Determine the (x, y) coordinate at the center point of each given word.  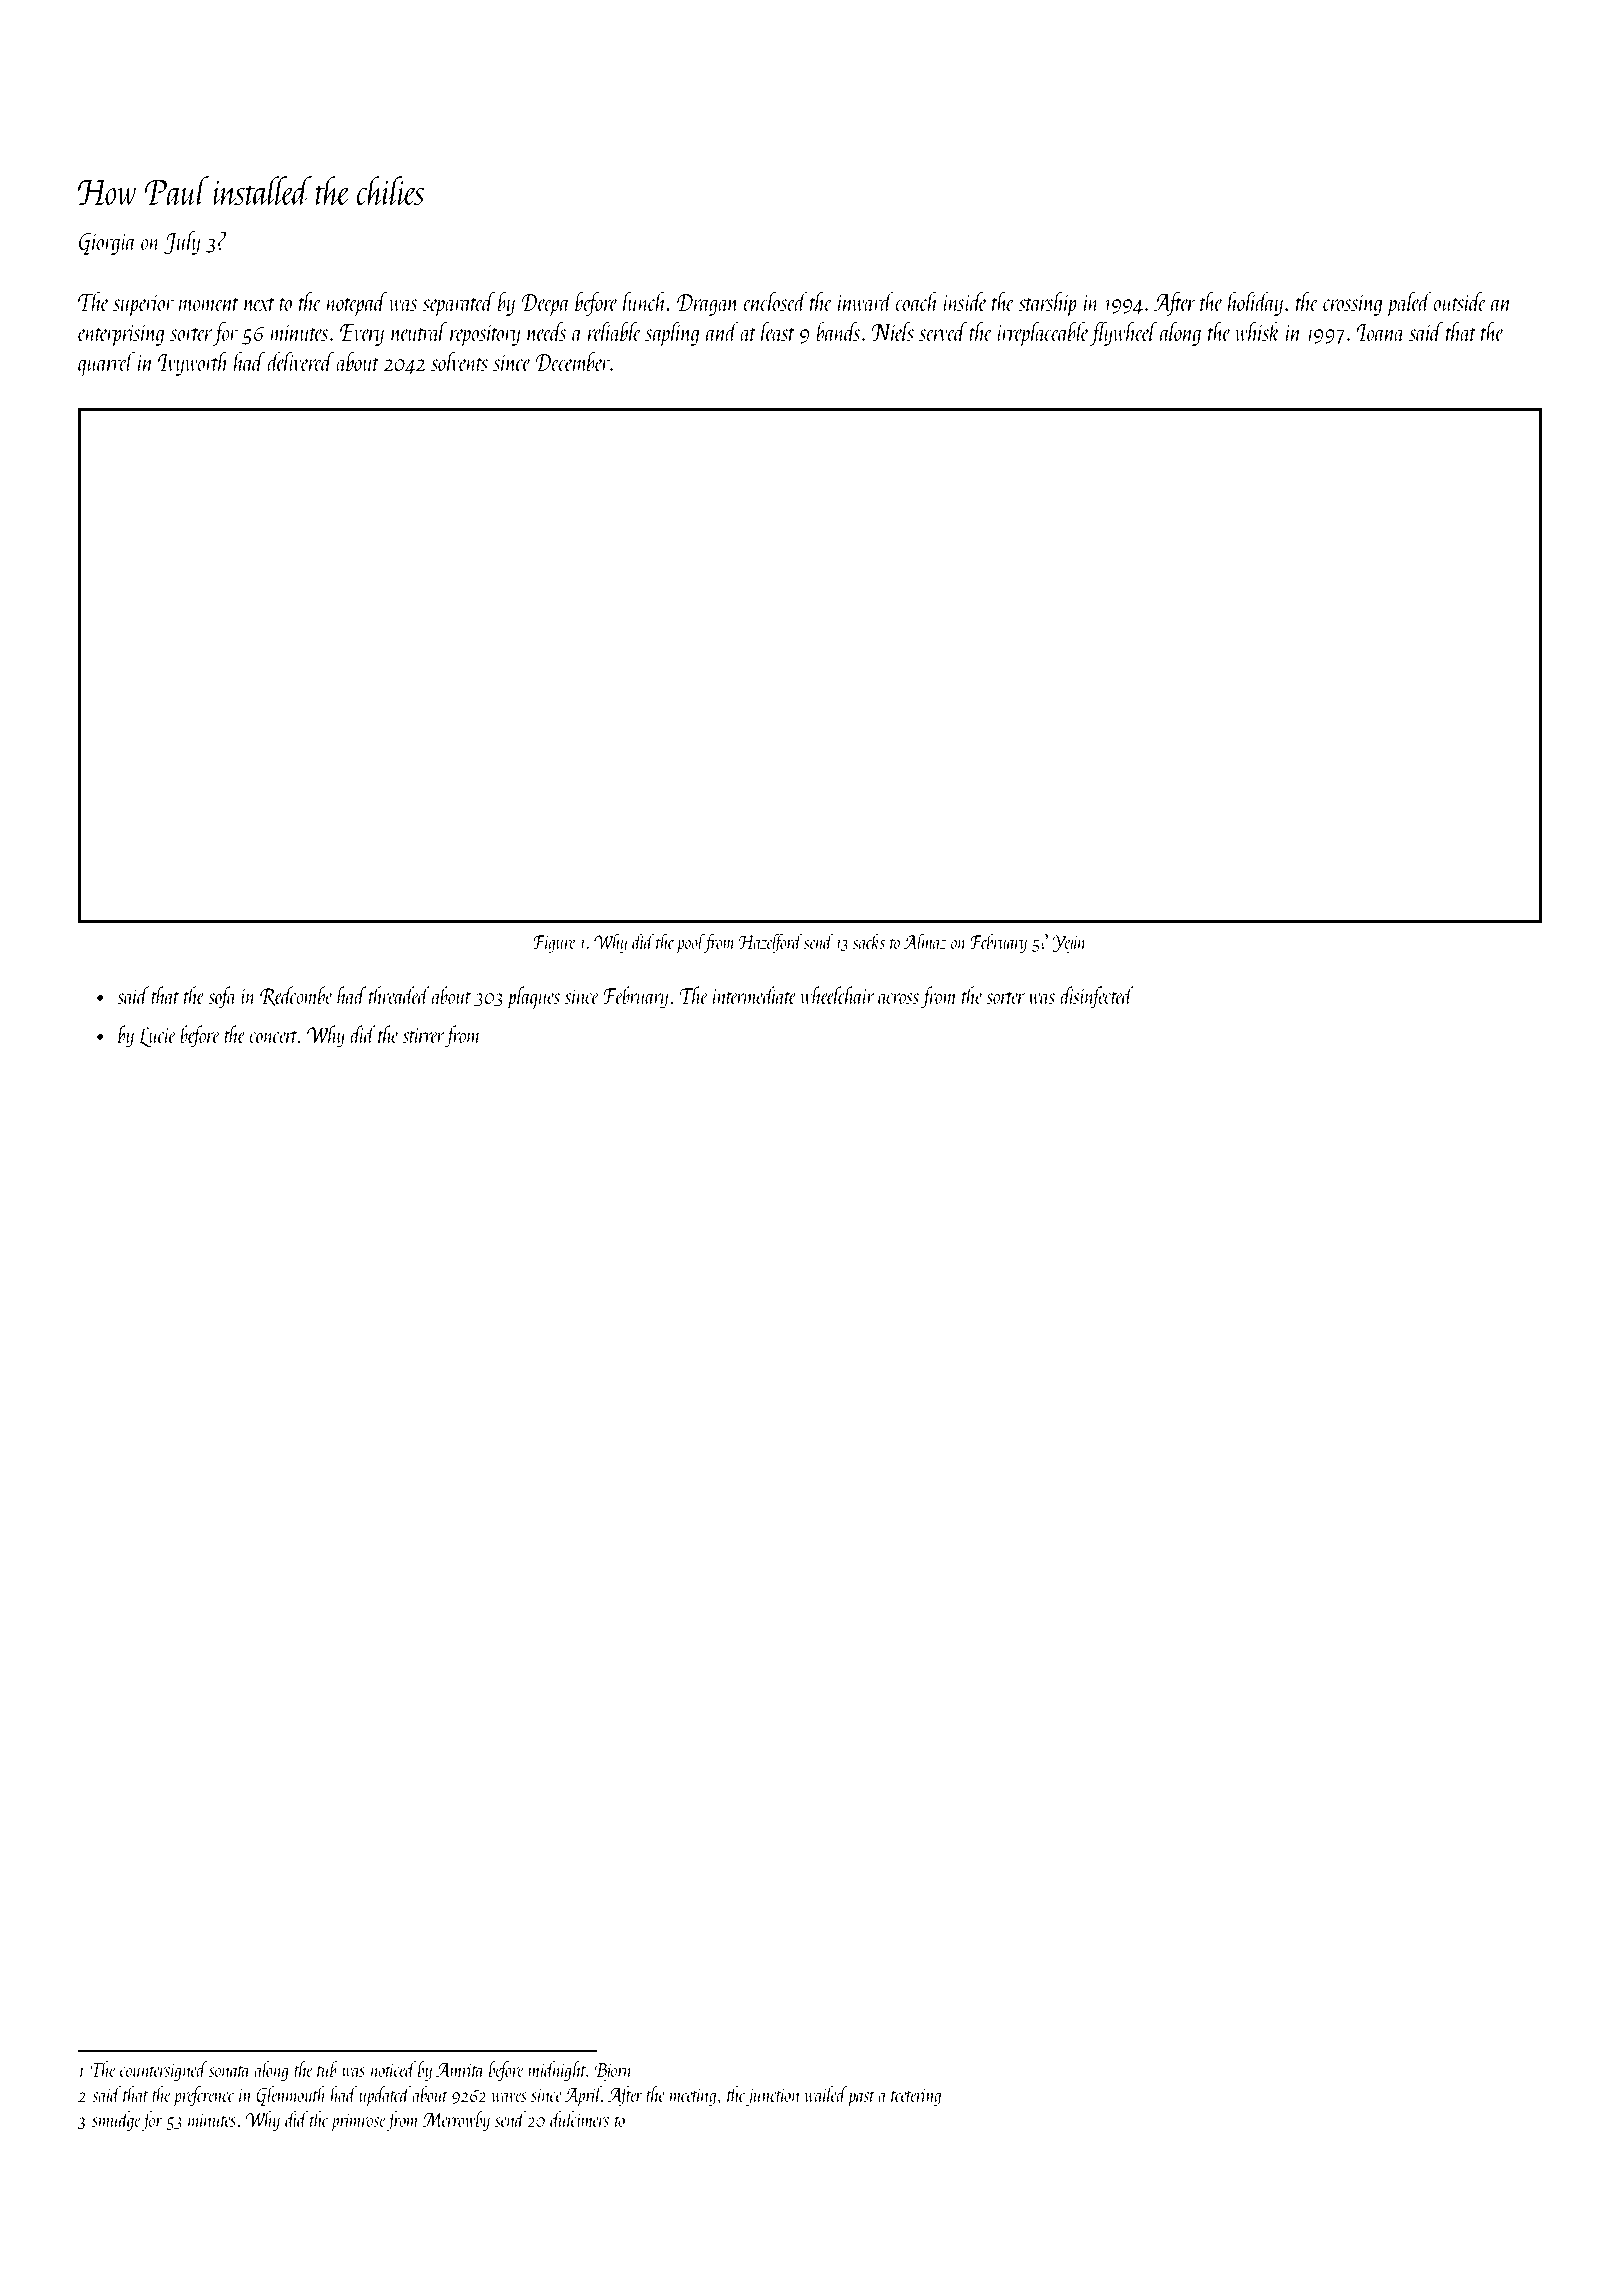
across (898, 998)
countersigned (164, 2071)
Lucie (157, 1037)
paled (1409, 304)
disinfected (1097, 997)
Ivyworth (193, 364)
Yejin (1068, 944)
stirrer (424, 1035)
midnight (557, 2071)
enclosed (775, 301)
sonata (230, 2071)
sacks (869, 941)
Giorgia (107, 244)
